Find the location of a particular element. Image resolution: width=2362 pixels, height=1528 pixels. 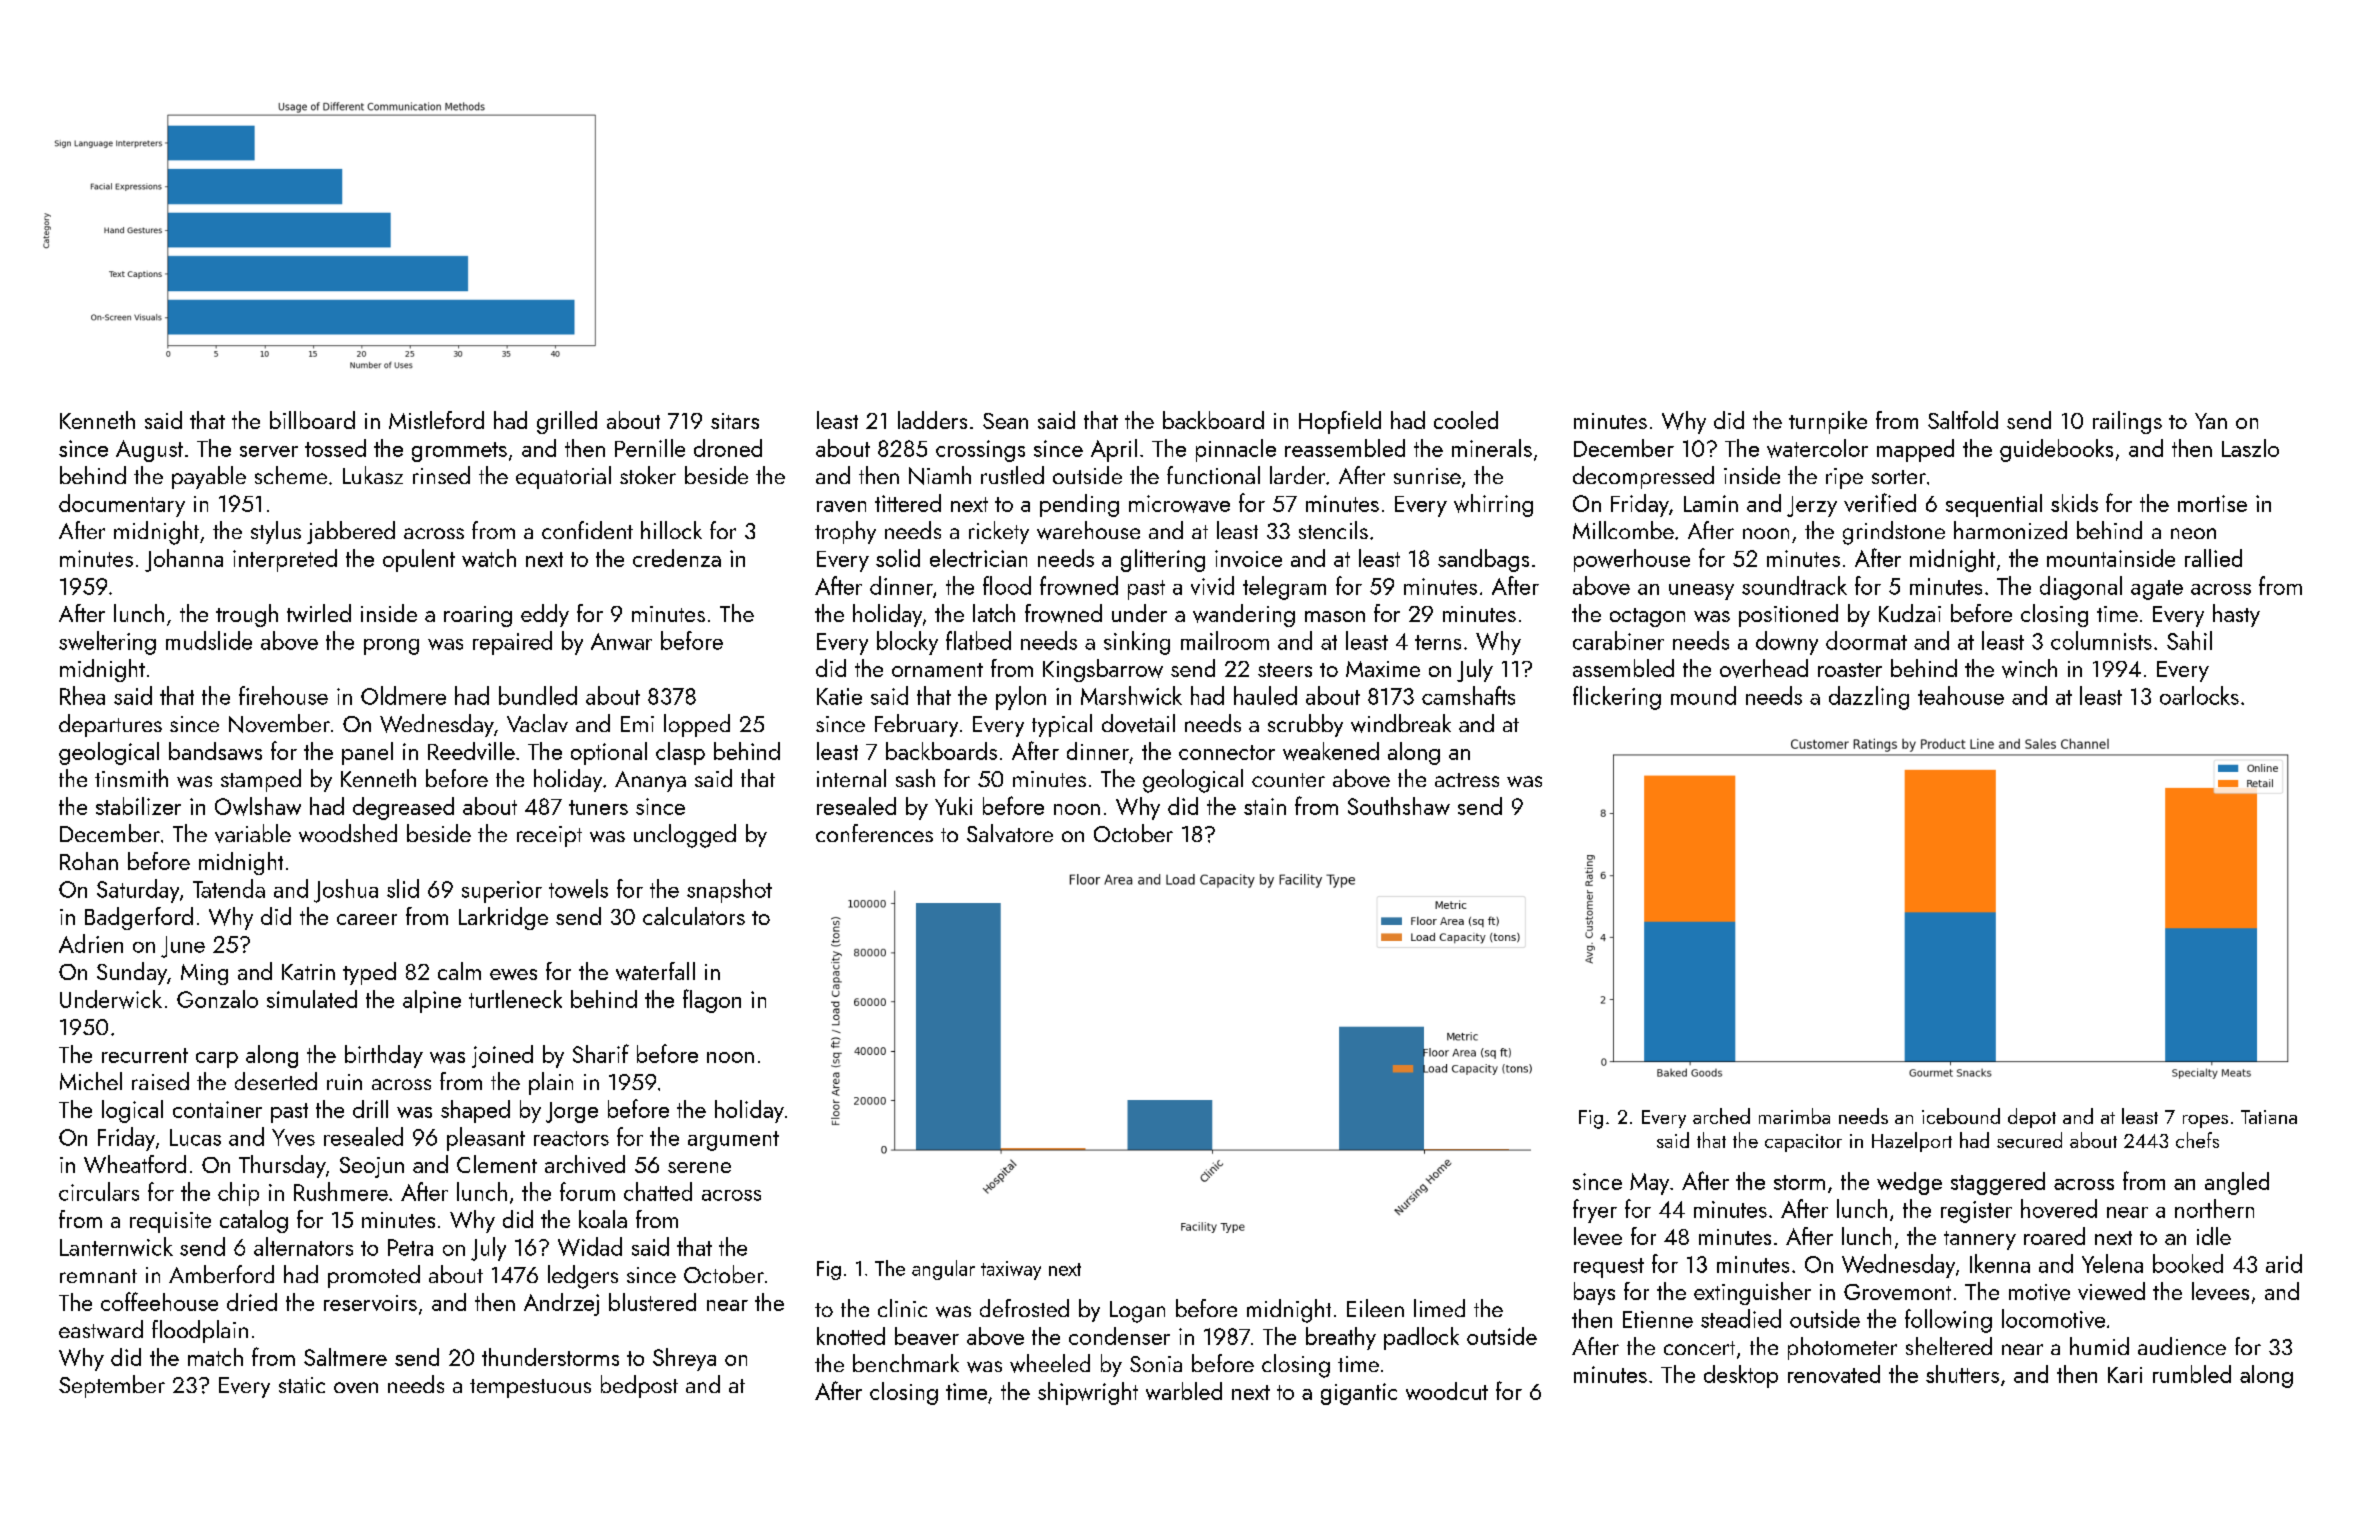

turnpike is located at coordinates (1828, 422).
